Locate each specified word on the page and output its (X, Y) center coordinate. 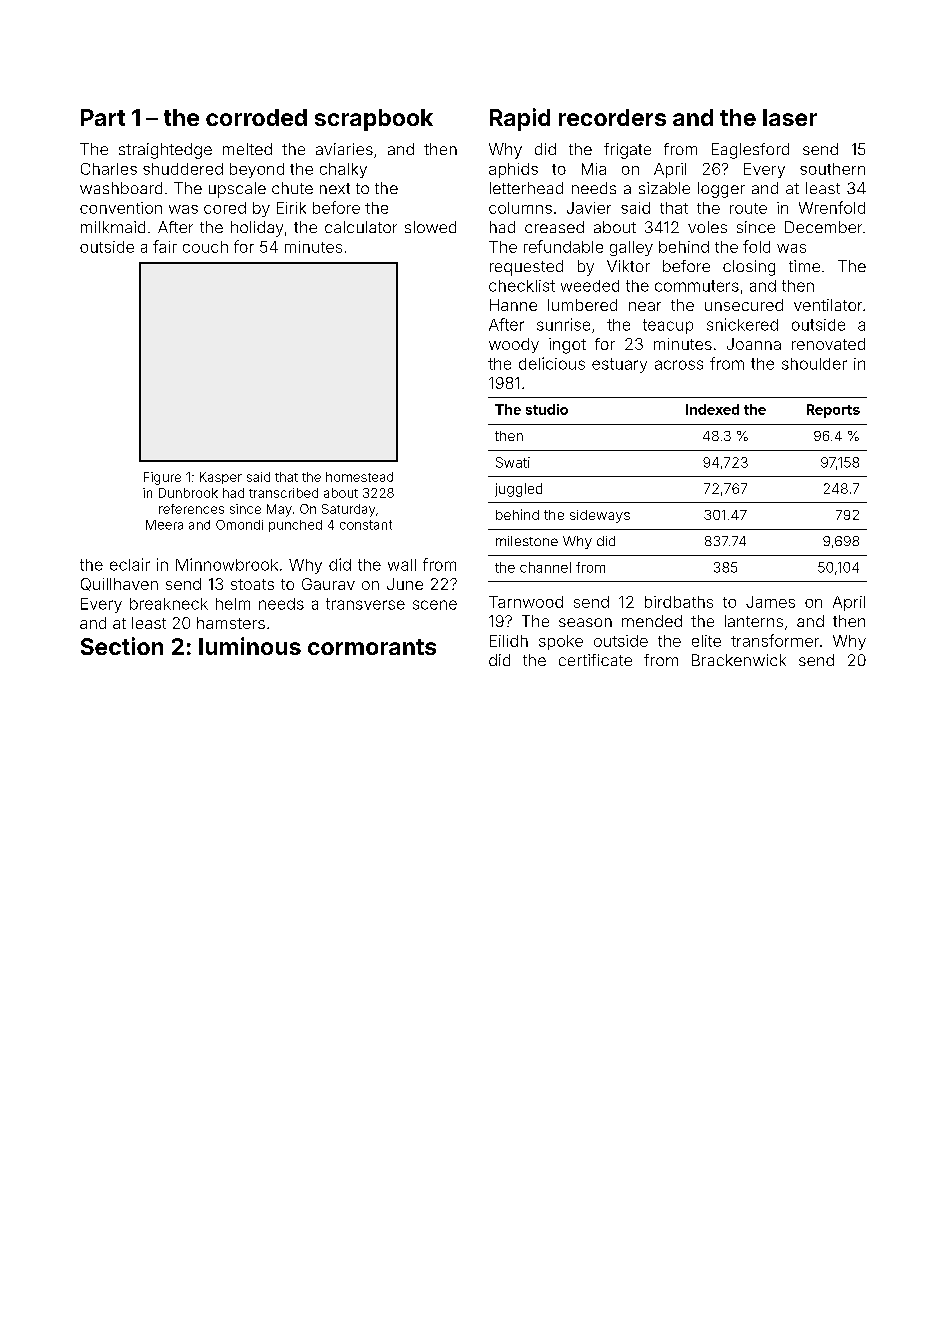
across (679, 365)
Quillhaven (119, 584)
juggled (518, 490)
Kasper (221, 478)
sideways (600, 516)
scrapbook (374, 120)
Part (103, 117)
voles (707, 227)
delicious (552, 363)
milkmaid (113, 227)
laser (790, 117)
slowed (430, 227)
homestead (359, 477)
